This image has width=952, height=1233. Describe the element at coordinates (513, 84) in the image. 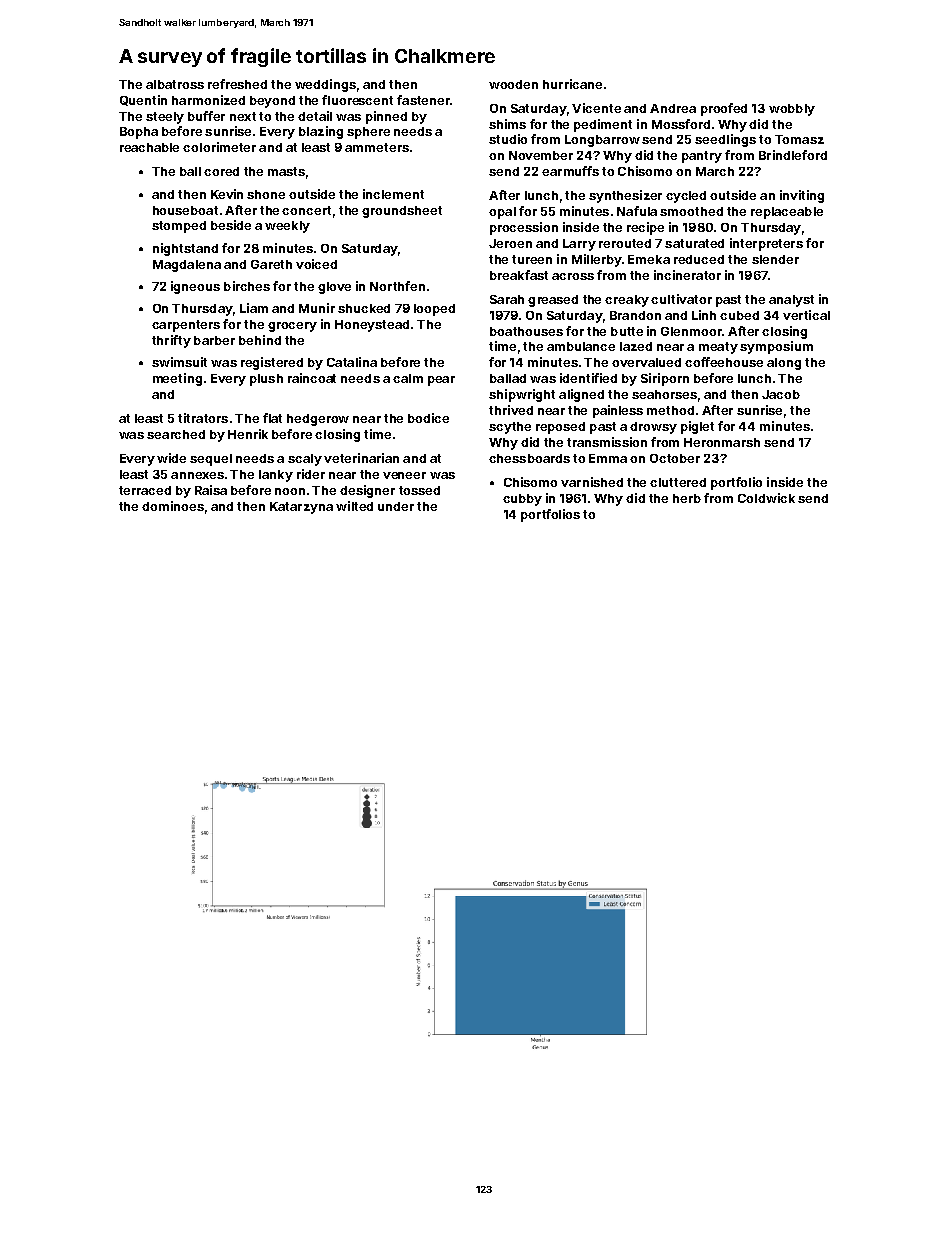

I see `wooden` at that location.
